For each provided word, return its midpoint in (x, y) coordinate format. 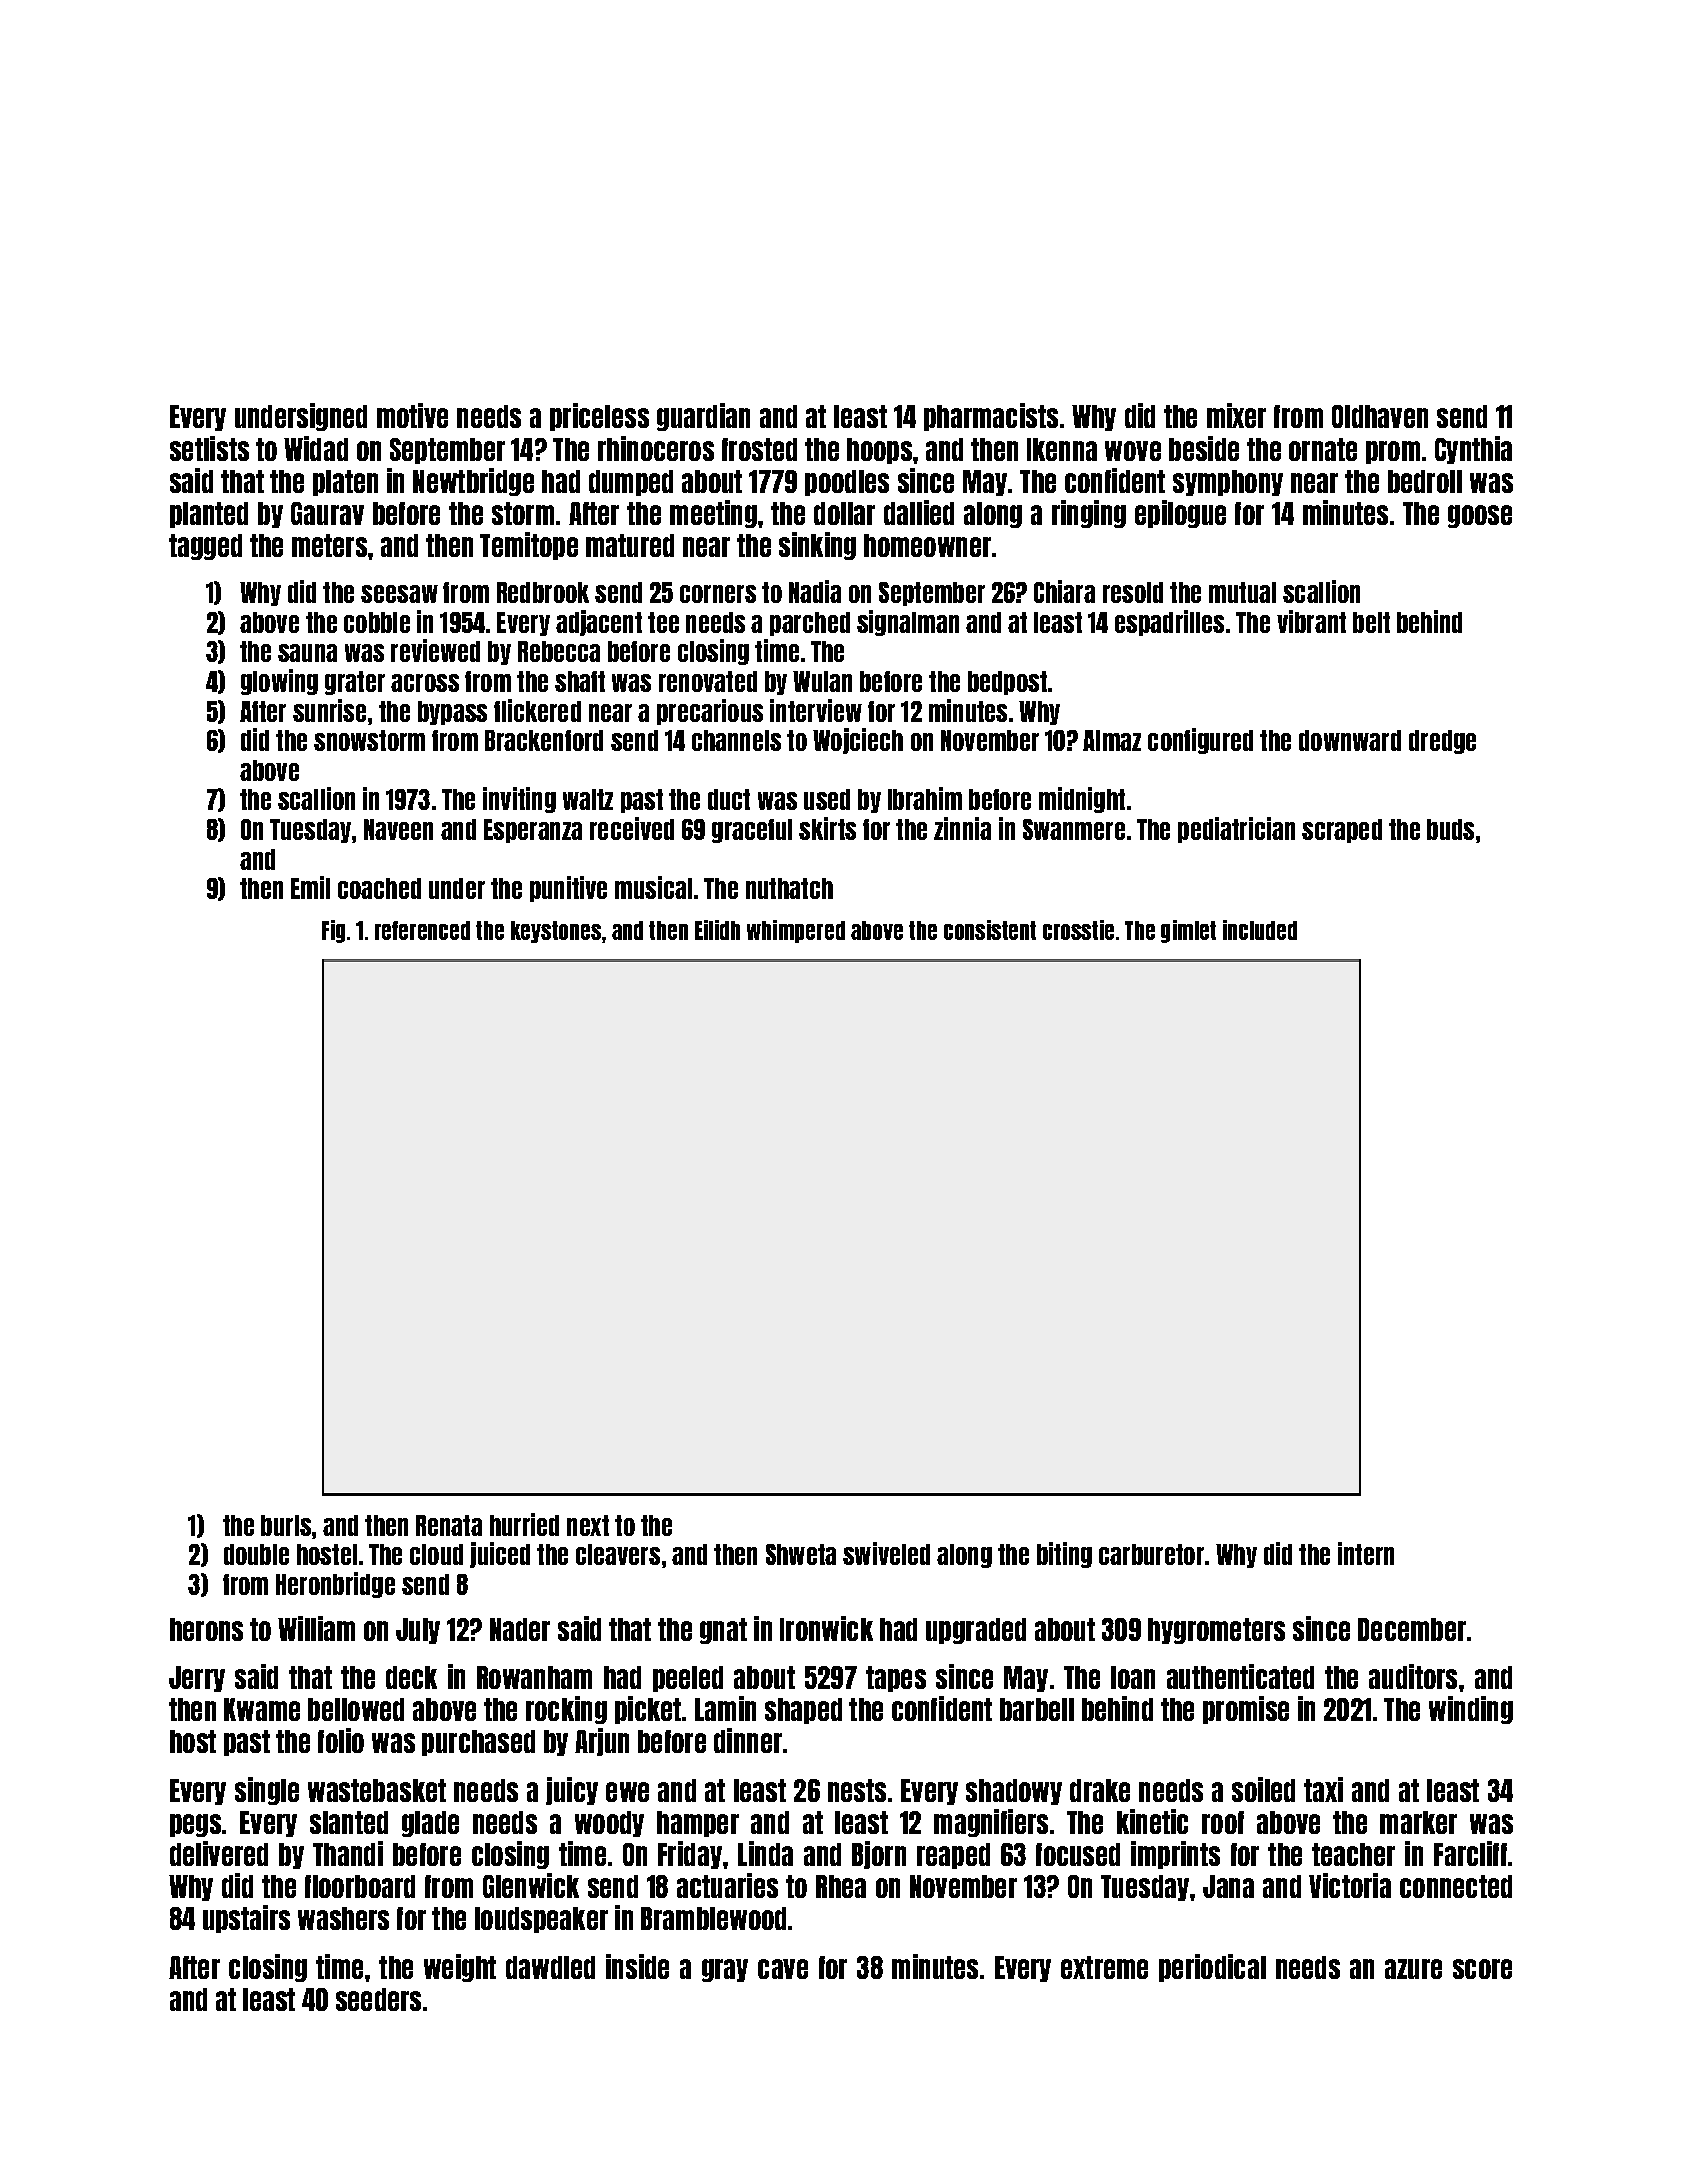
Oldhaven (1380, 416)
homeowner (927, 545)
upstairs (246, 1919)
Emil (310, 887)
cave (783, 1969)
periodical (1212, 1968)
